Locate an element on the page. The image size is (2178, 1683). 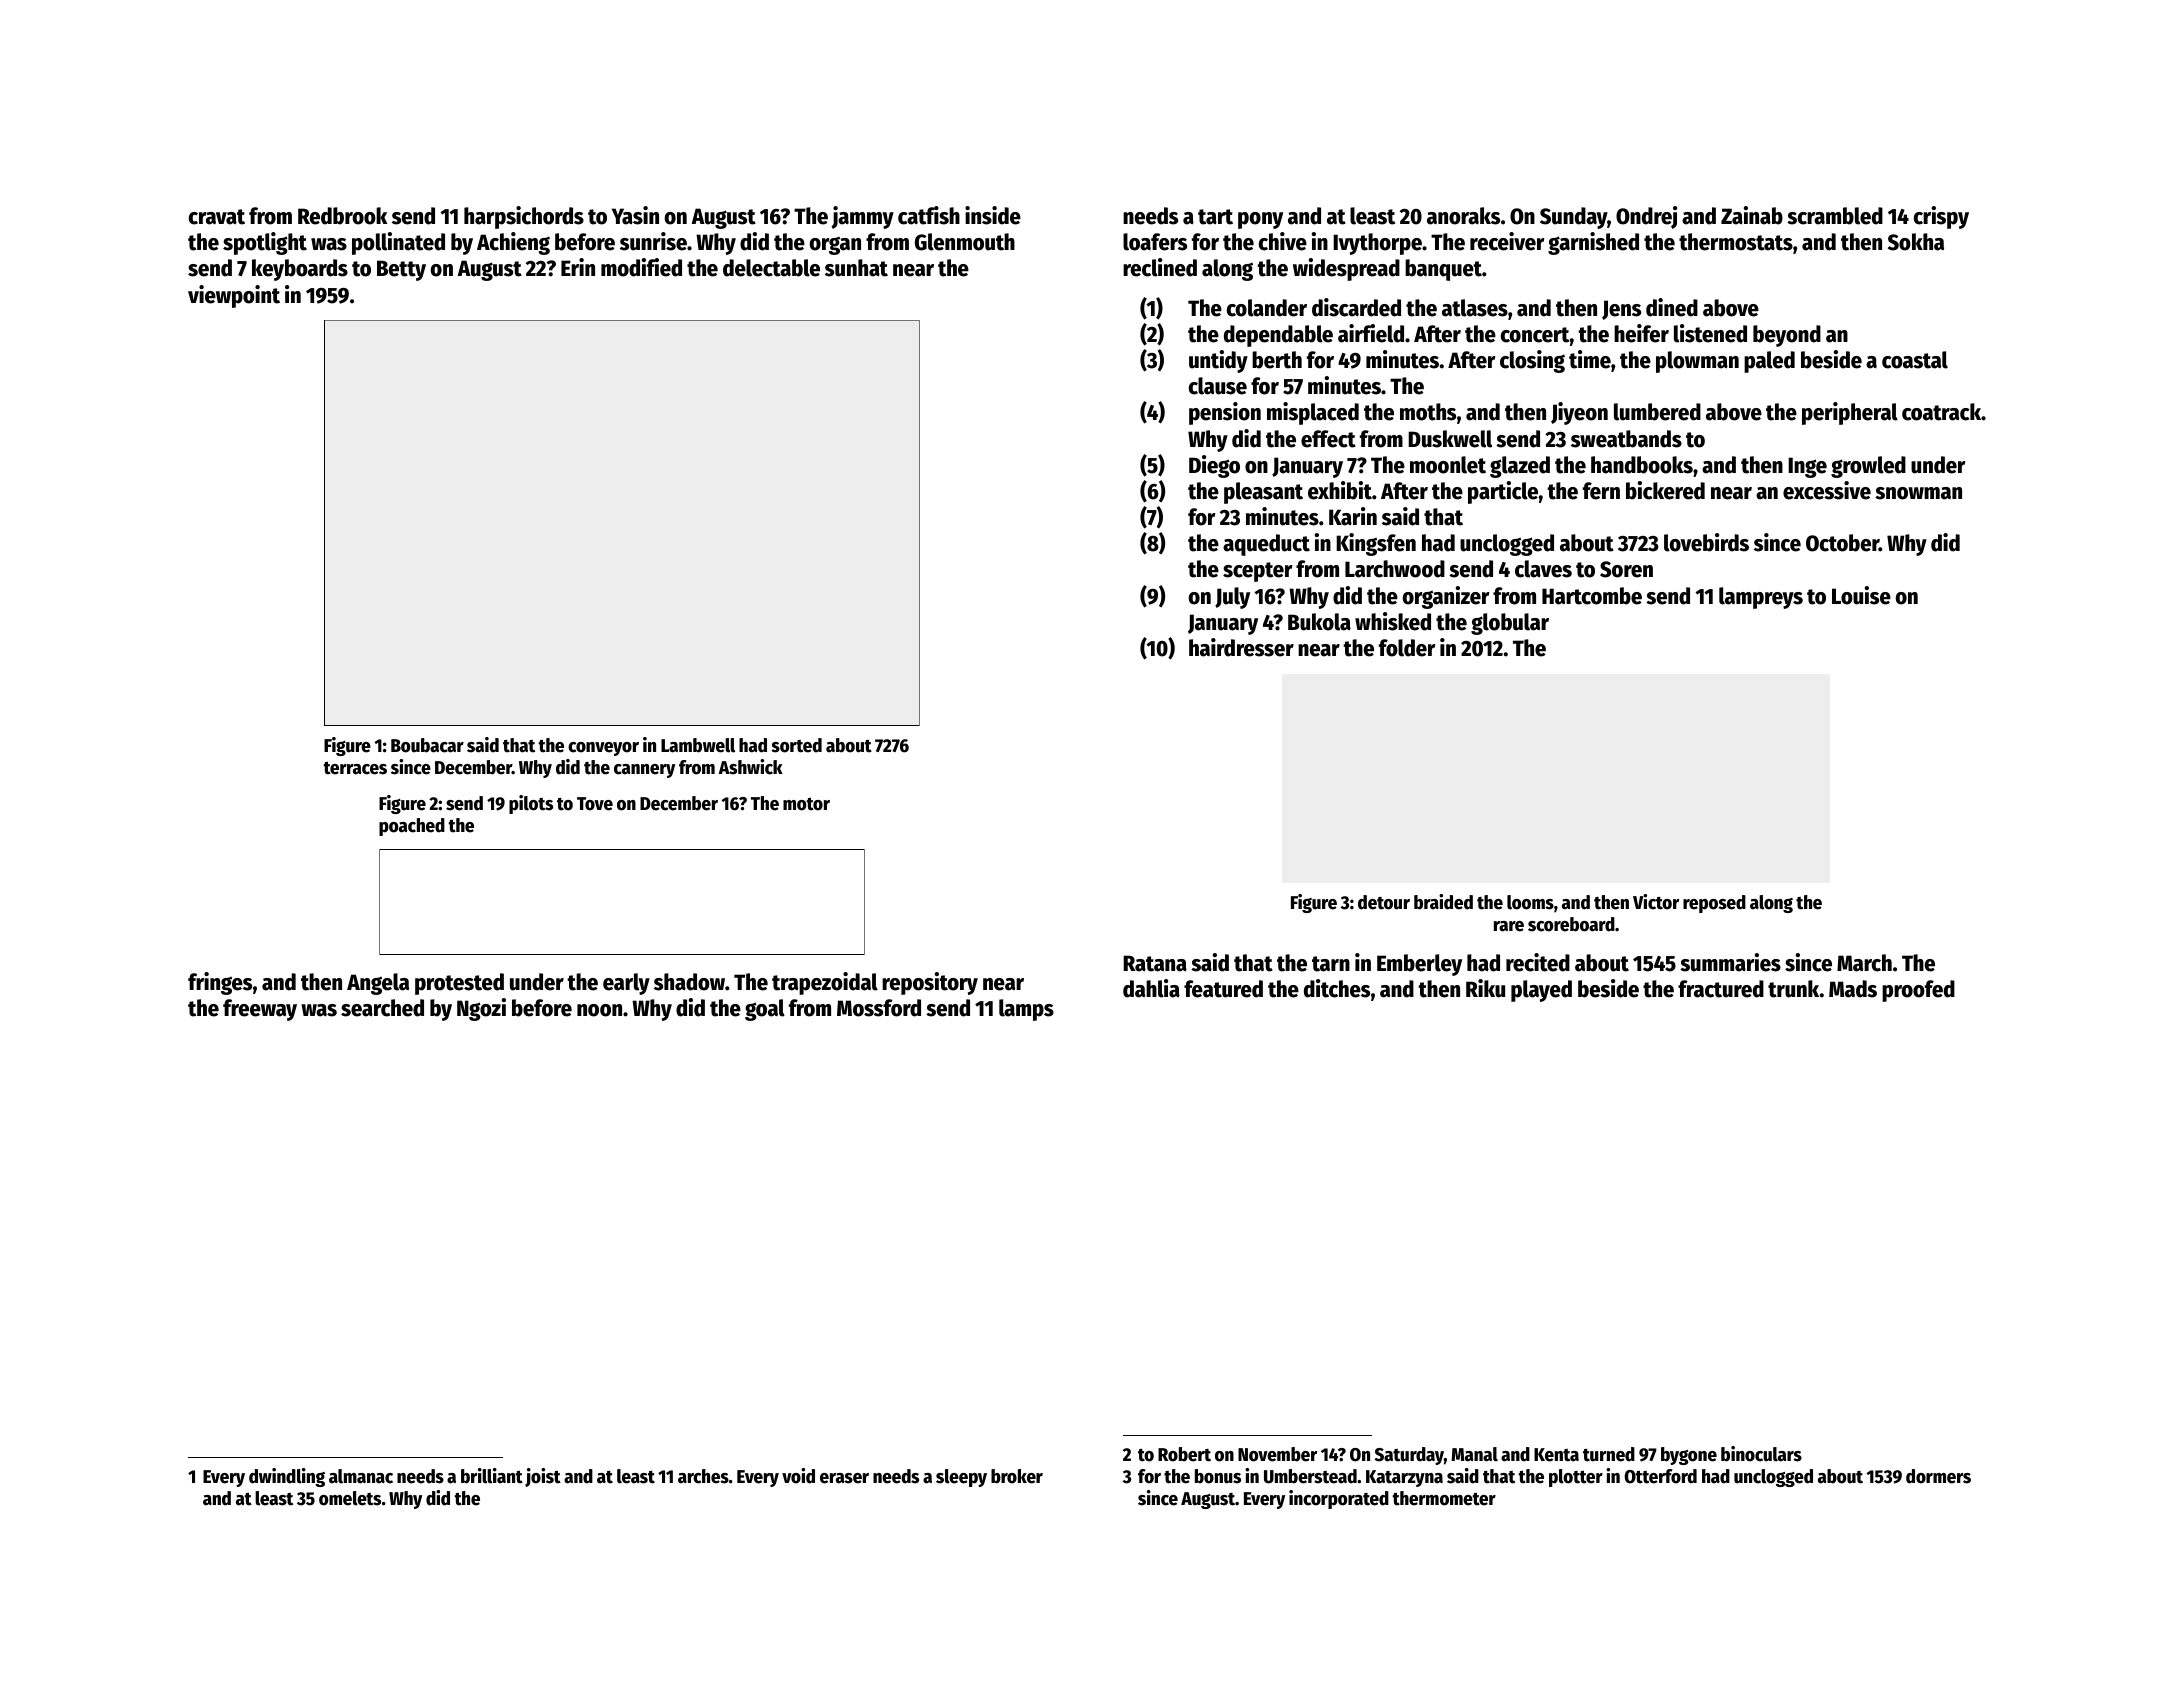
untidy is located at coordinates (1218, 361).
